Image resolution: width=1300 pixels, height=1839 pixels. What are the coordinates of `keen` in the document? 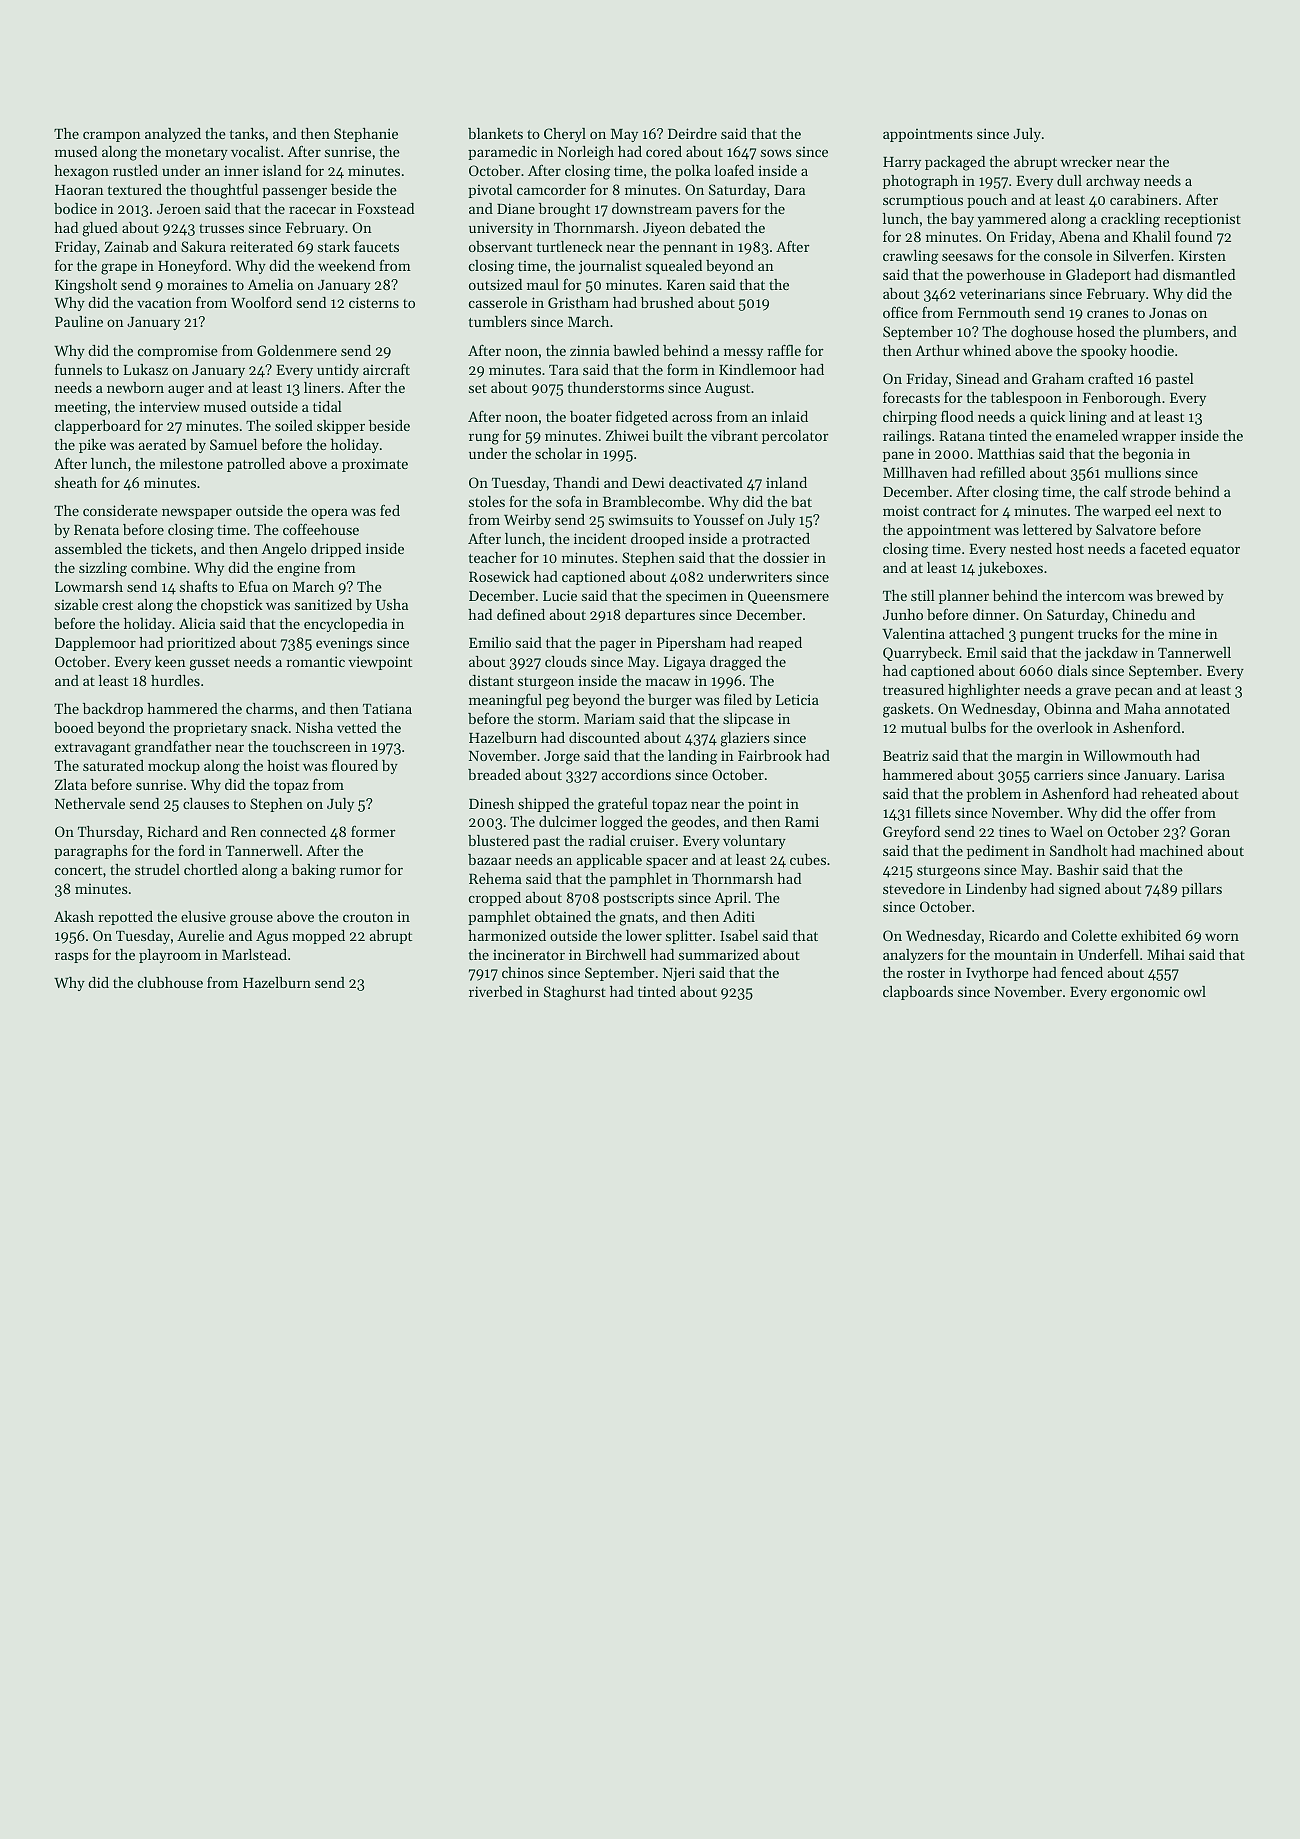 It's located at (170, 661).
